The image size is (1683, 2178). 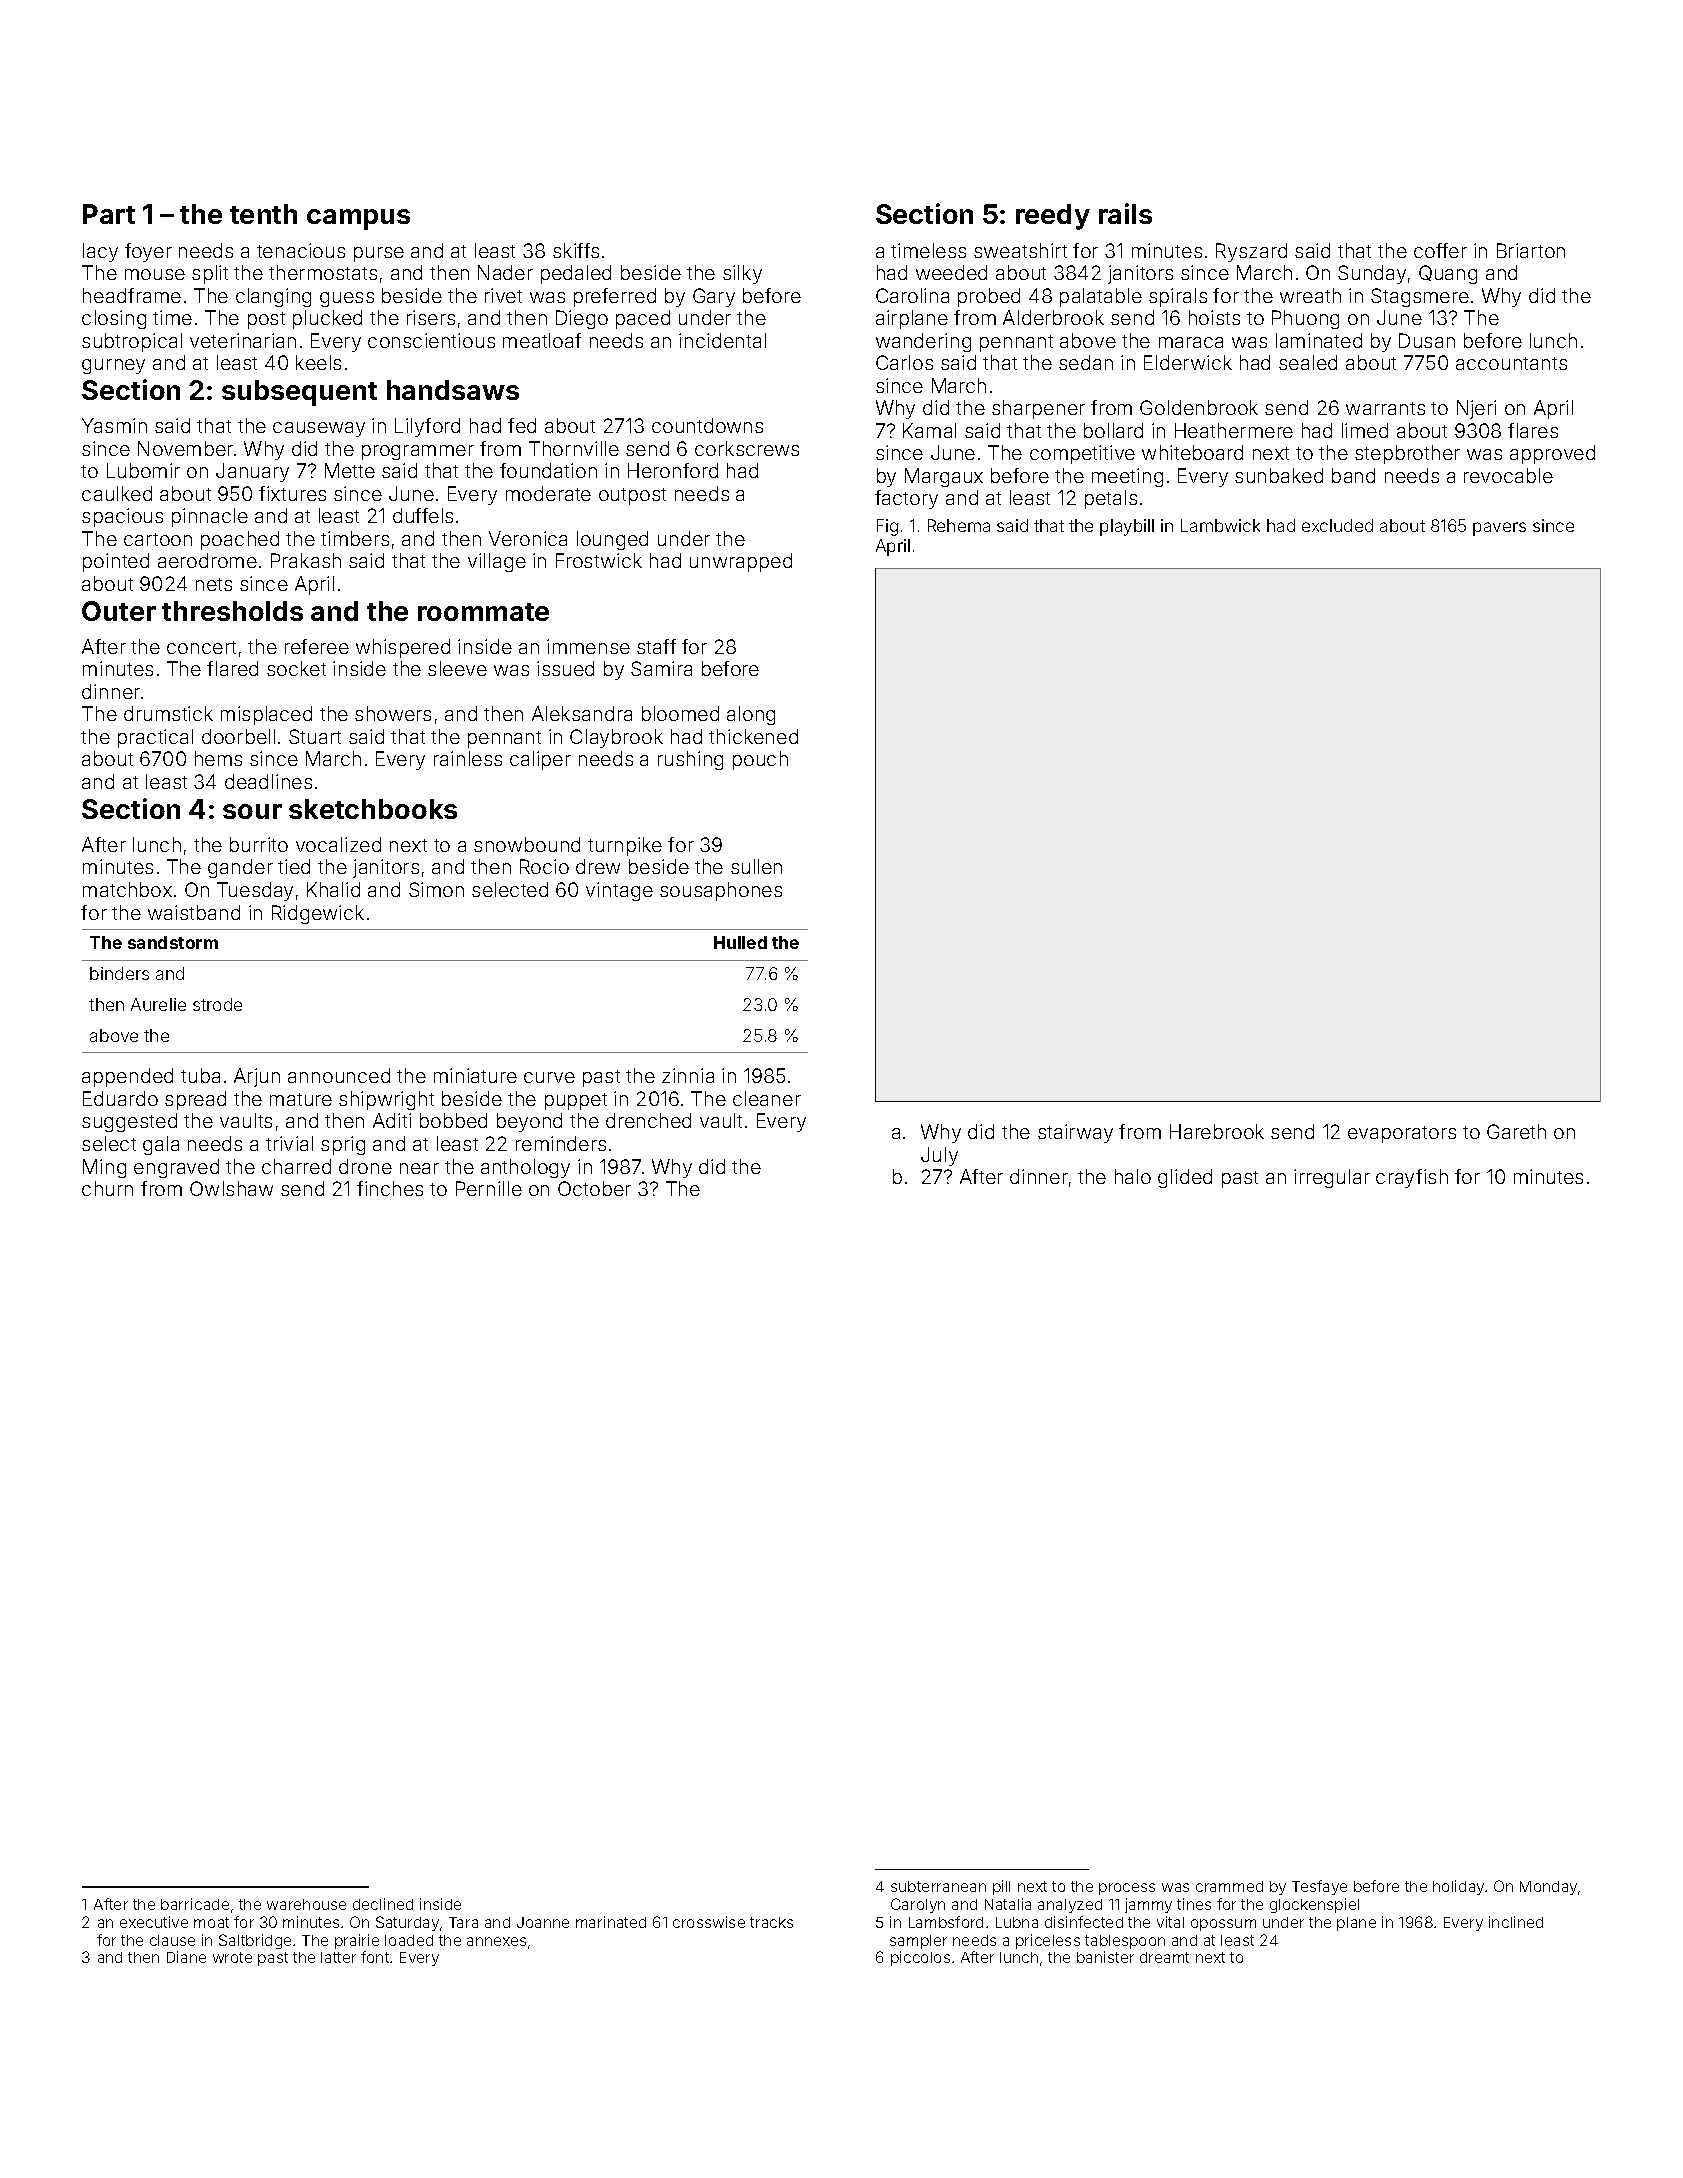 I want to click on sketchbooks, so click(x=373, y=809).
